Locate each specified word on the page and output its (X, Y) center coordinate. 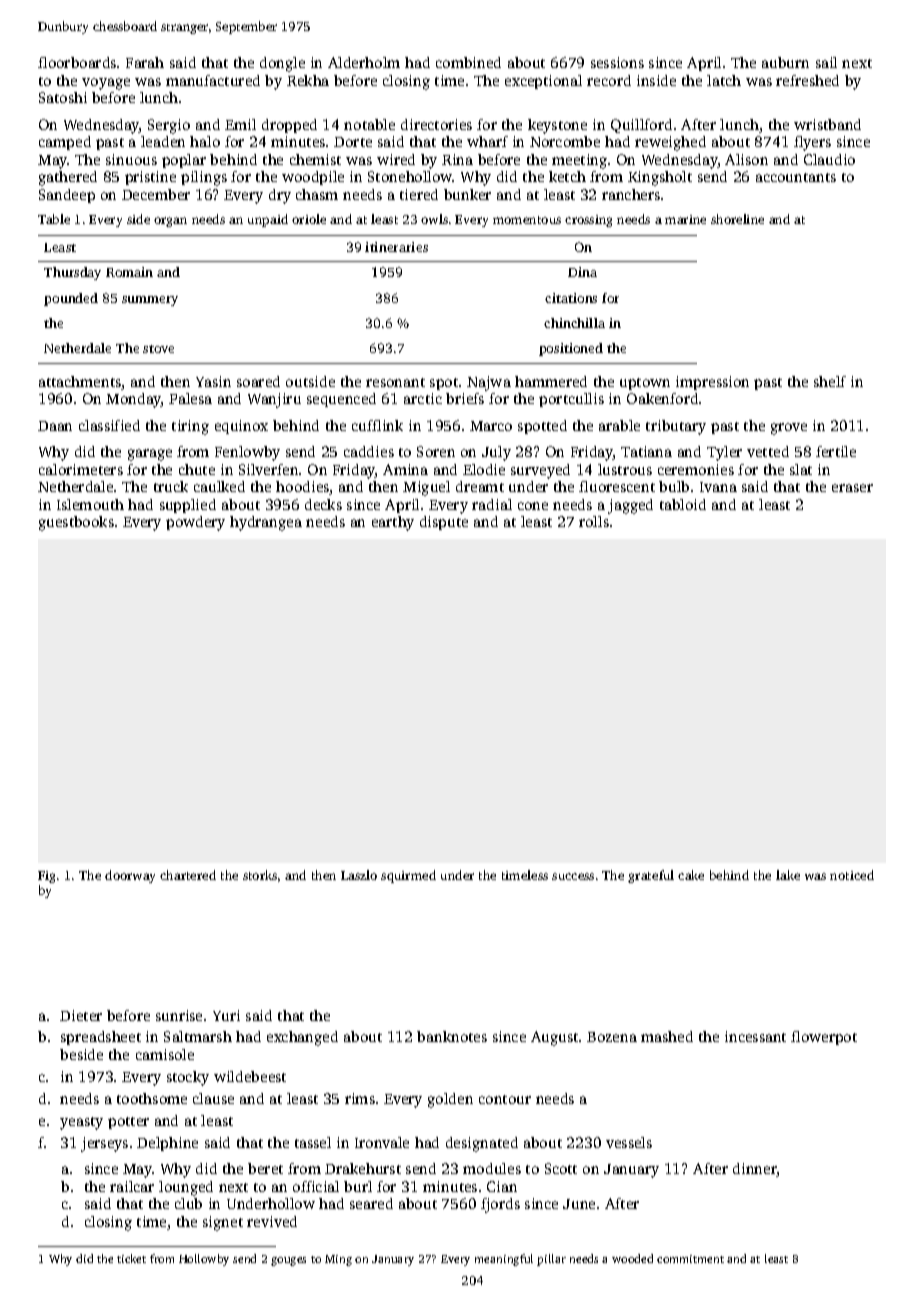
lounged (186, 1188)
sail (826, 62)
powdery (195, 523)
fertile (836, 451)
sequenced (341, 400)
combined (468, 62)
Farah (145, 62)
